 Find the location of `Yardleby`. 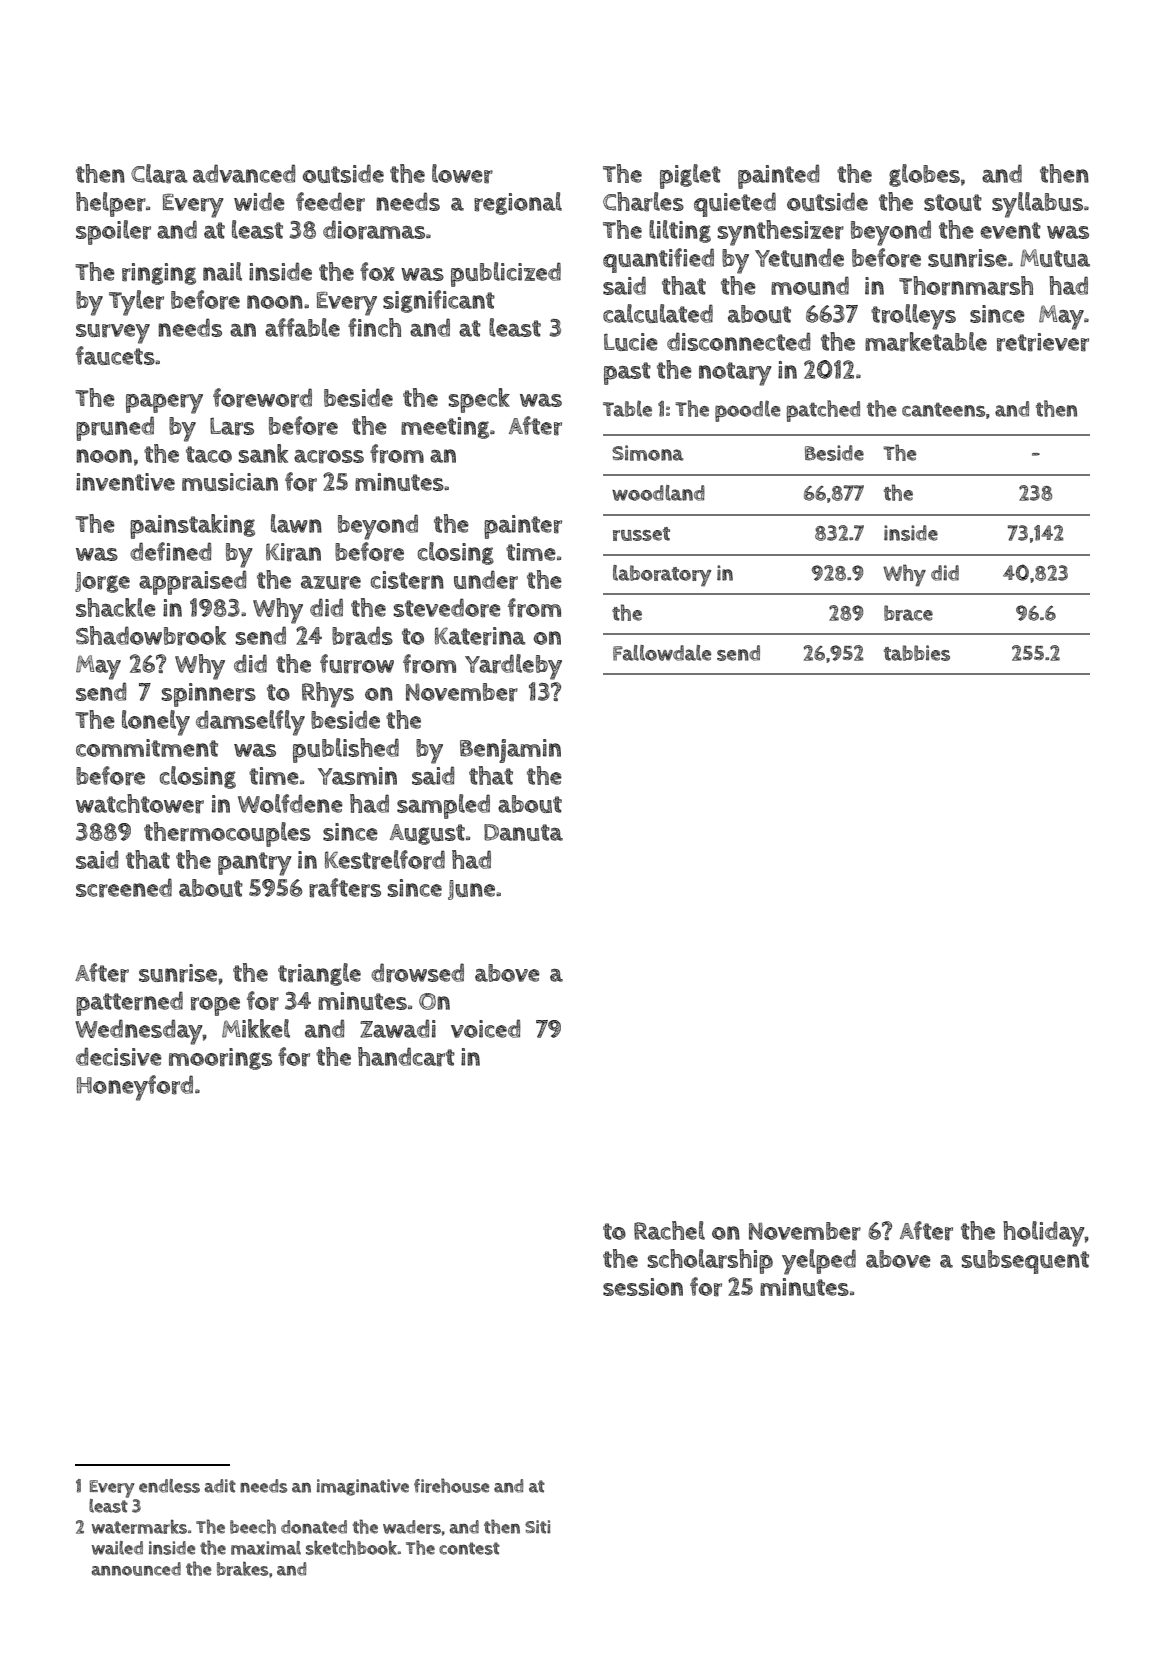

Yardleby is located at coordinates (513, 667).
